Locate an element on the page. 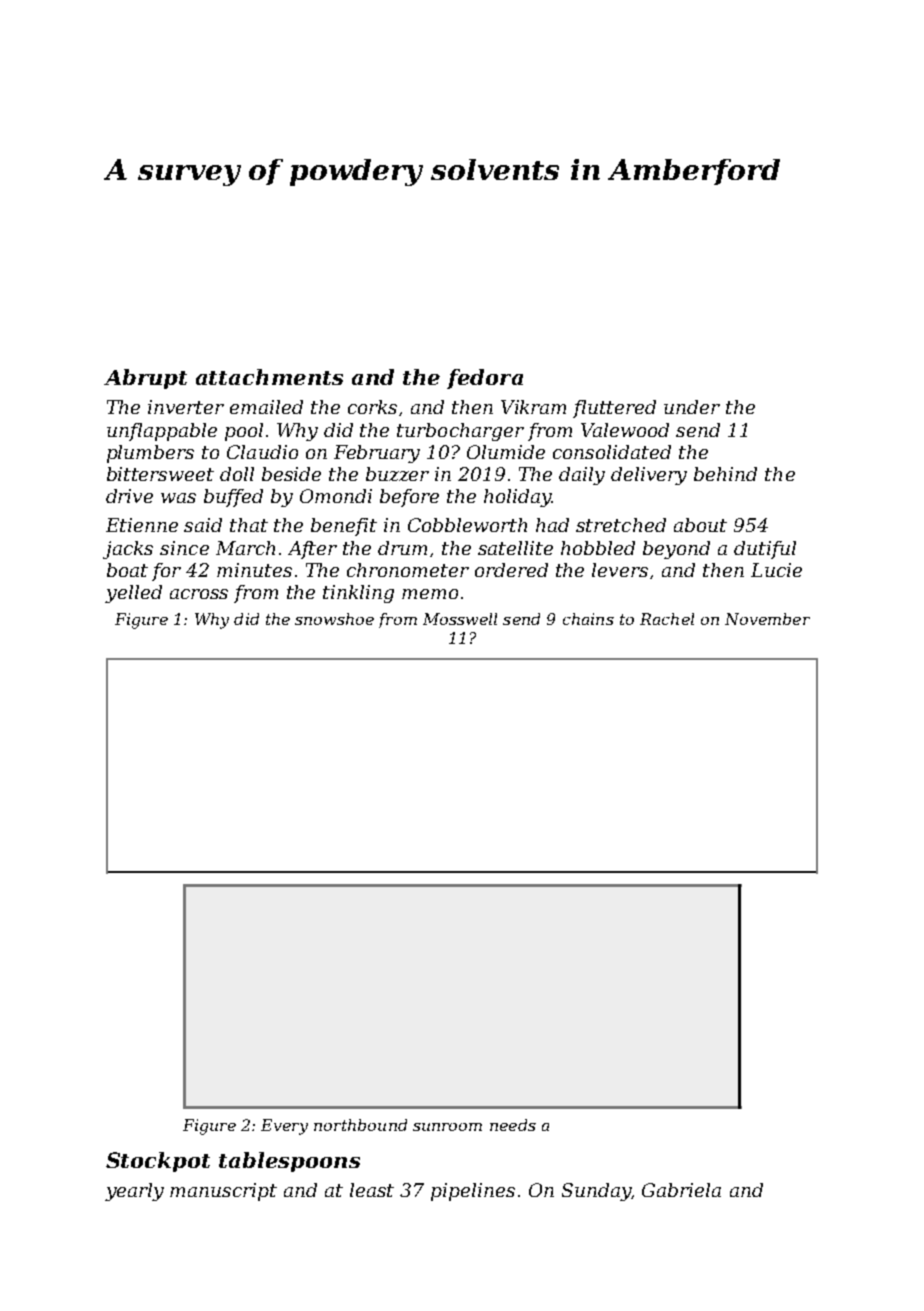 The height and width of the image is (1311, 924). attachments is located at coordinates (269, 377).
